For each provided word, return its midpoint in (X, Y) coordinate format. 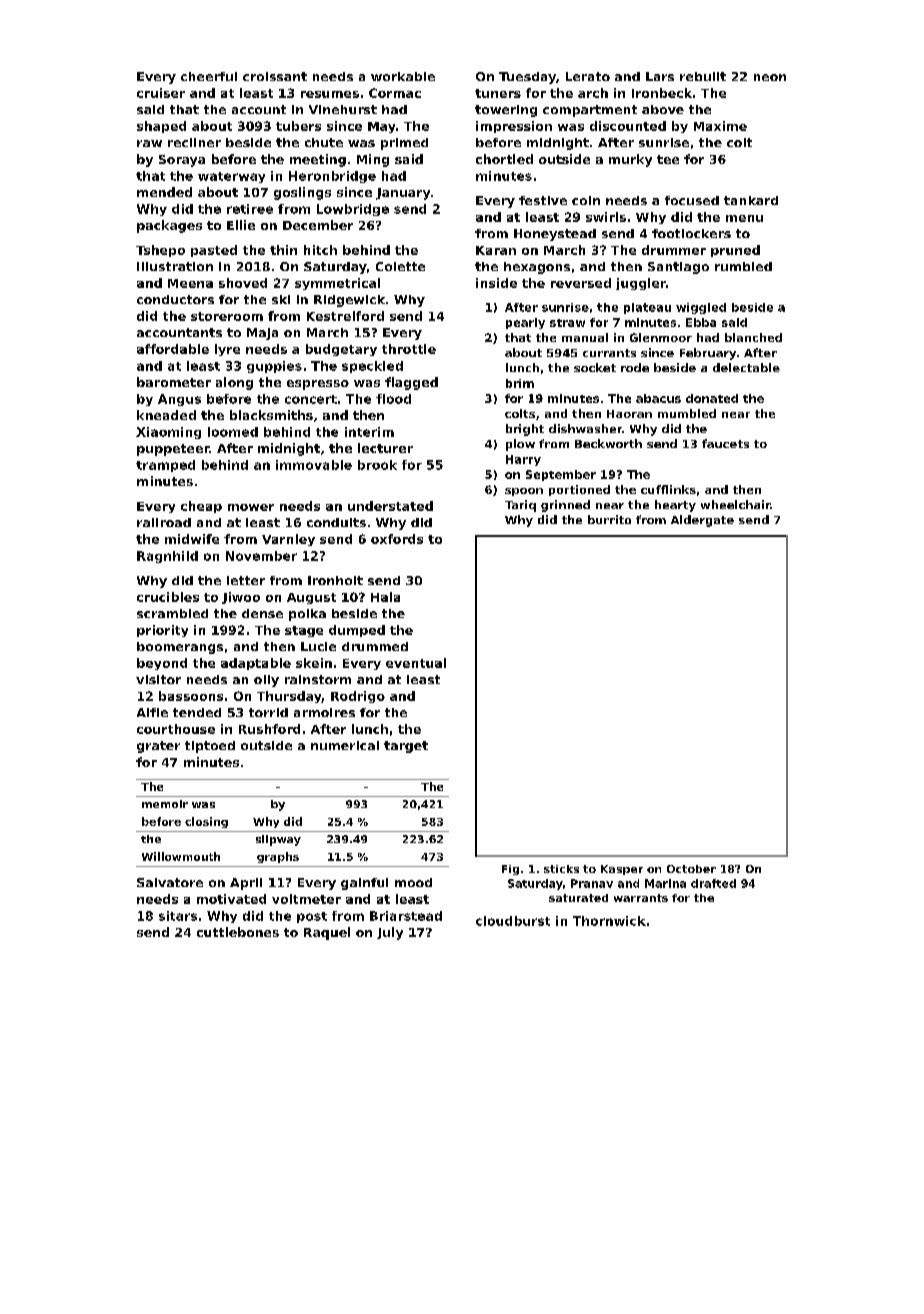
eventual (416, 663)
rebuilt (703, 76)
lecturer (385, 448)
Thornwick (609, 921)
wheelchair (736, 504)
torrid (268, 712)
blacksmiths (271, 415)
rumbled (743, 266)
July (390, 933)
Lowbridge (353, 210)
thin (283, 250)
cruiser (161, 93)
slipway (278, 840)
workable (403, 76)
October (691, 869)
